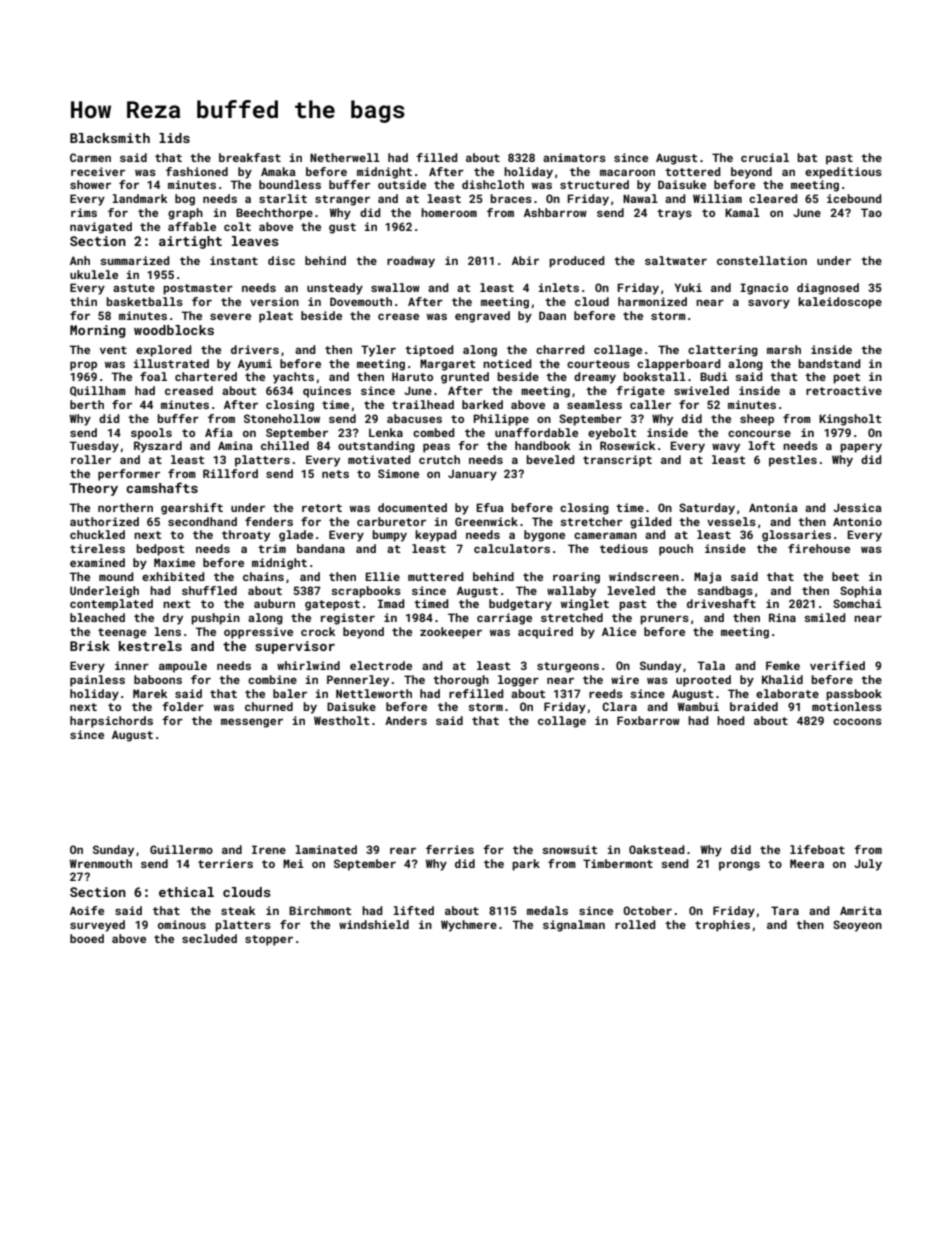 Image resolution: width=952 pixels, height=1233 pixels. Describe the element at coordinates (860, 592) in the screenshot. I see `Sophia` at that location.
